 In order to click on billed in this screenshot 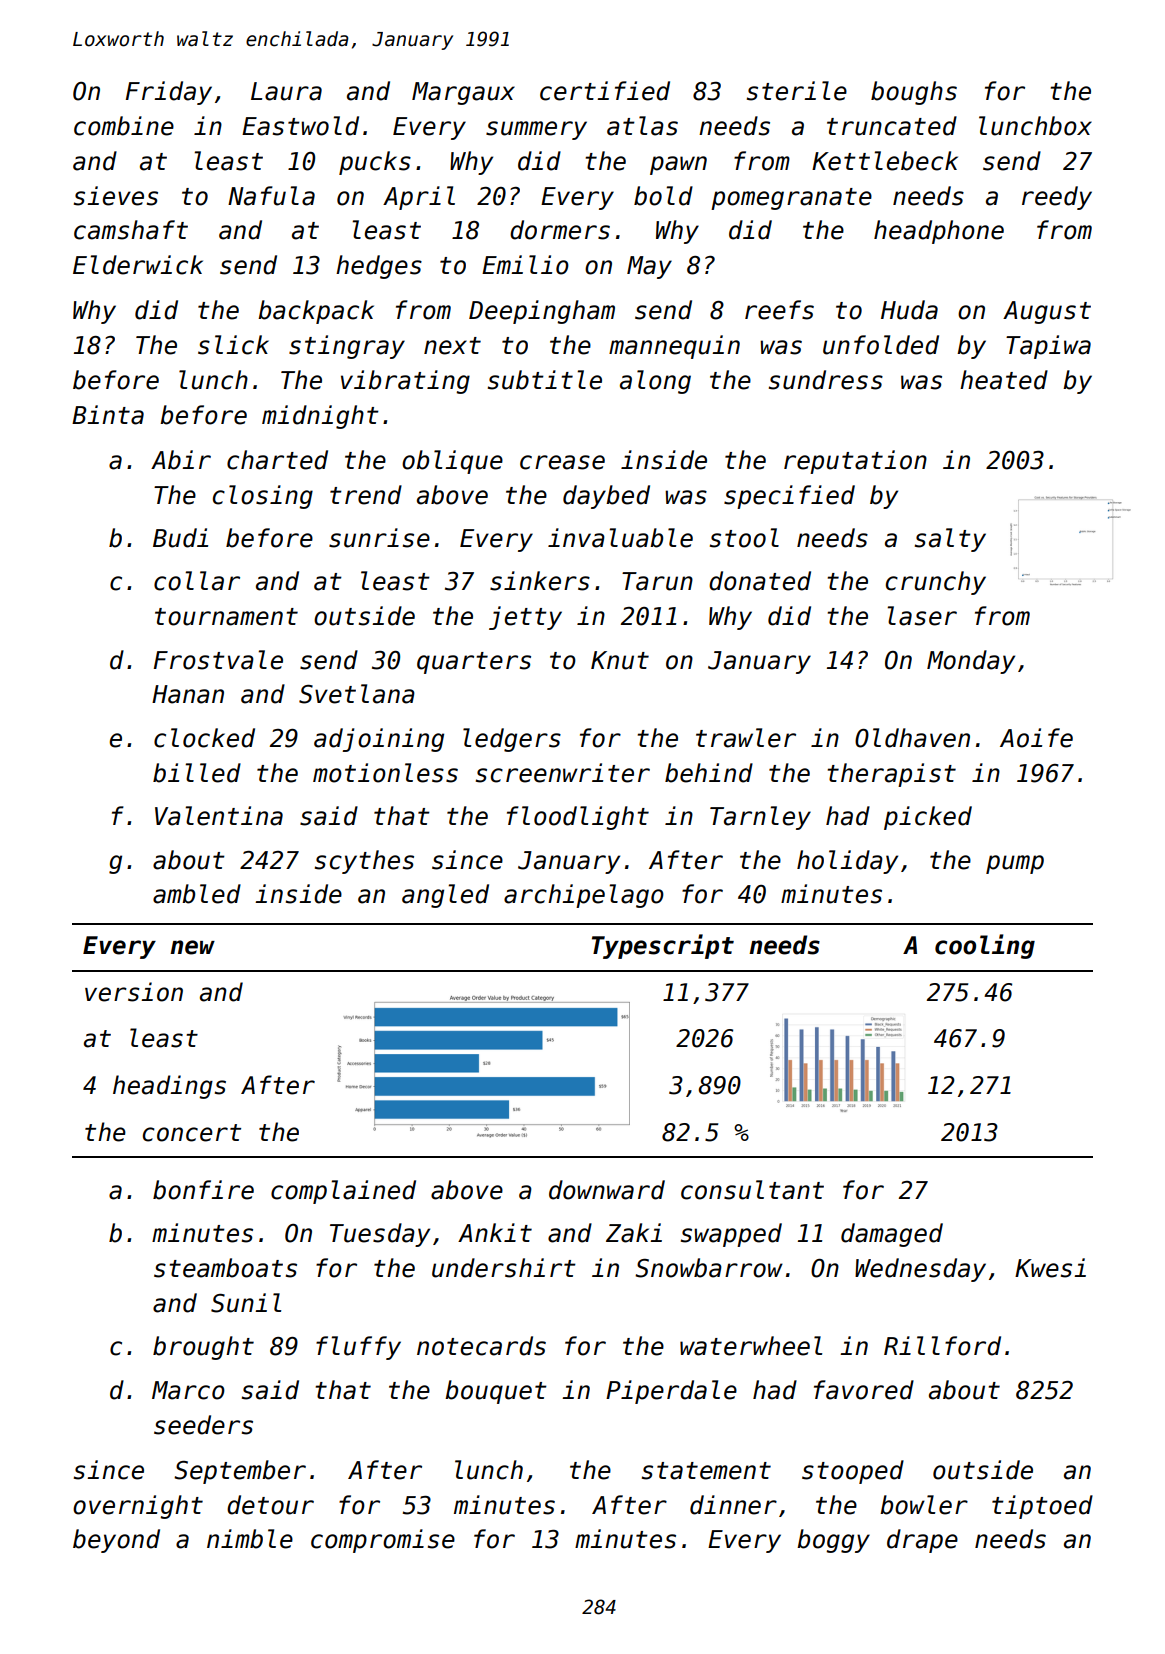, I will do `click(197, 773)`.
